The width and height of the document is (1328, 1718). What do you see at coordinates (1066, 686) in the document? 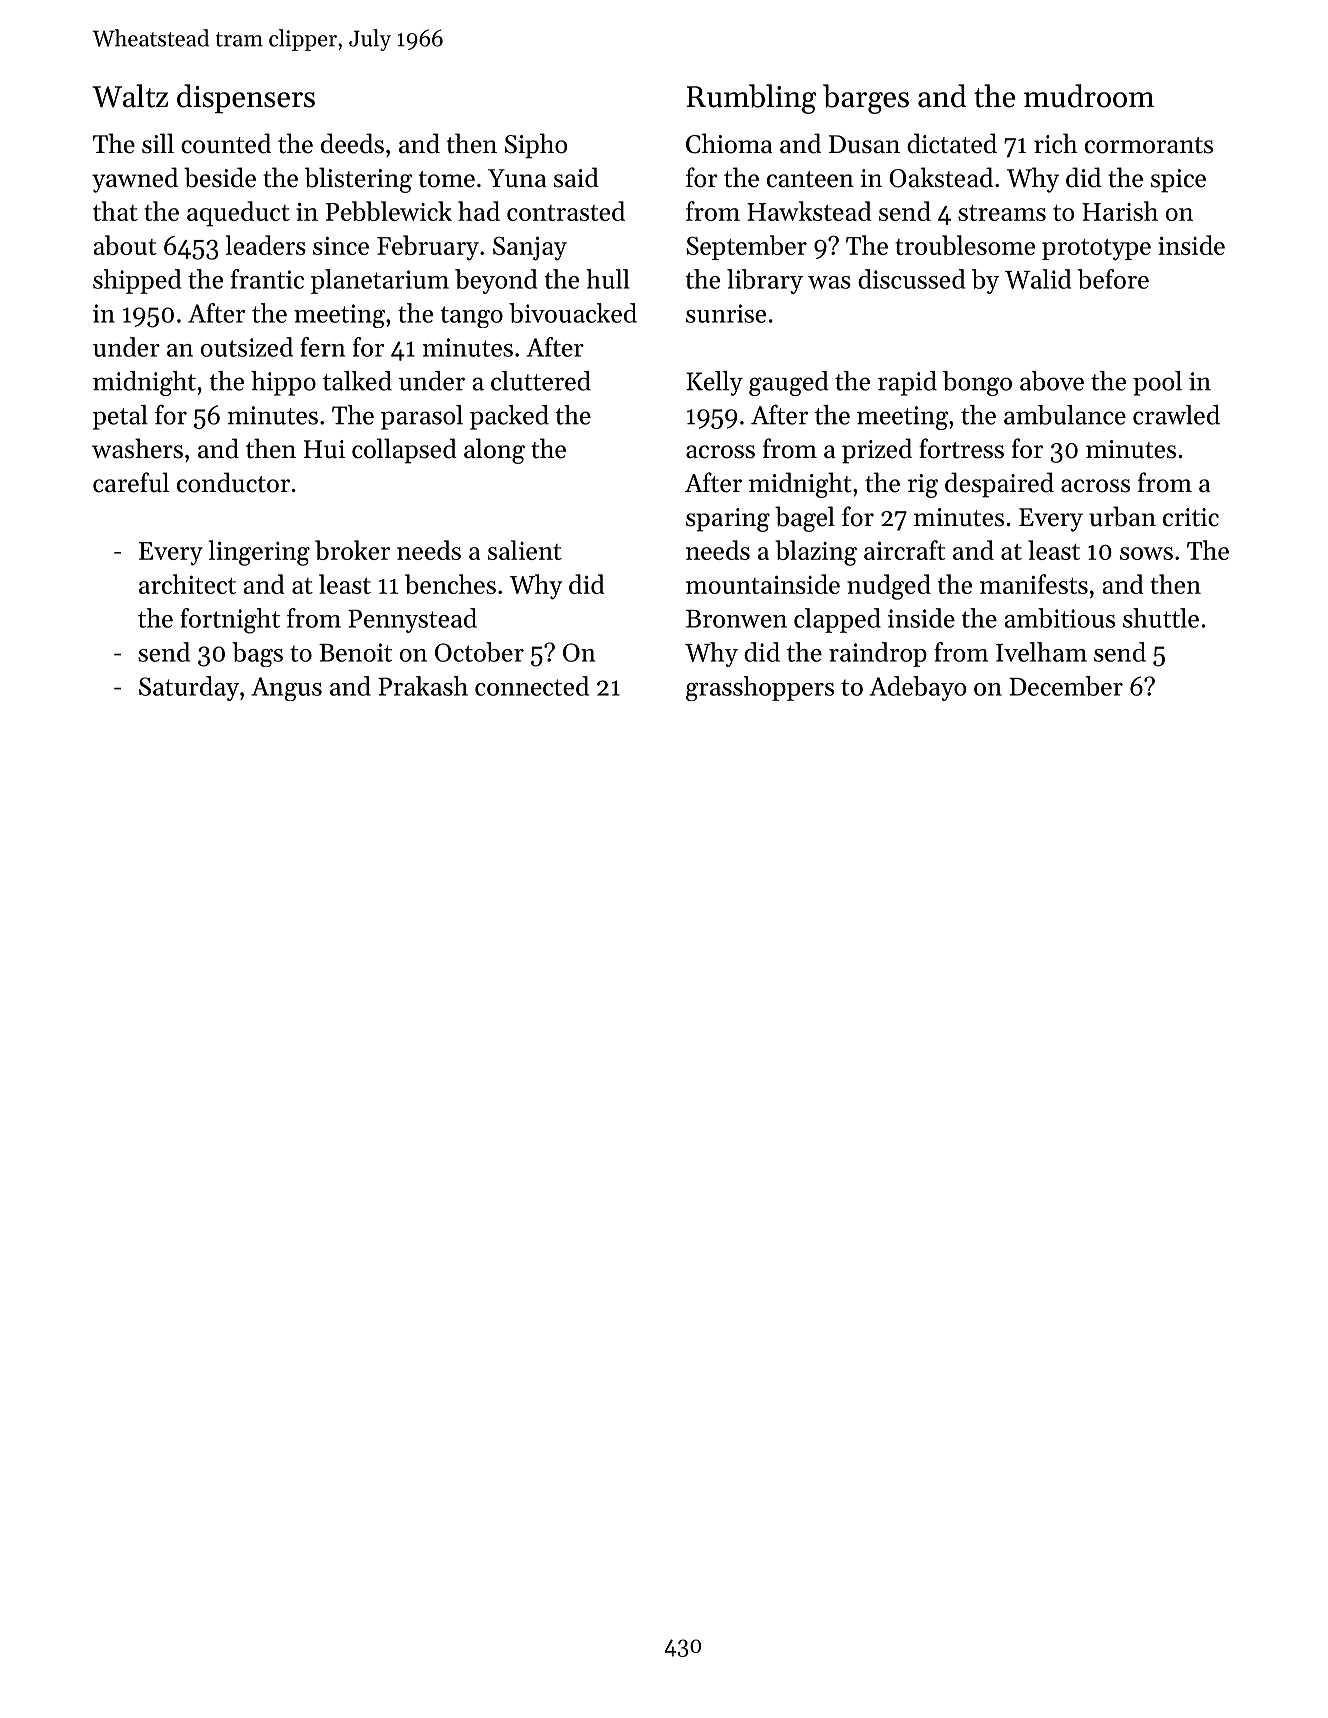
I see `December` at bounding box center [1066, 686].
